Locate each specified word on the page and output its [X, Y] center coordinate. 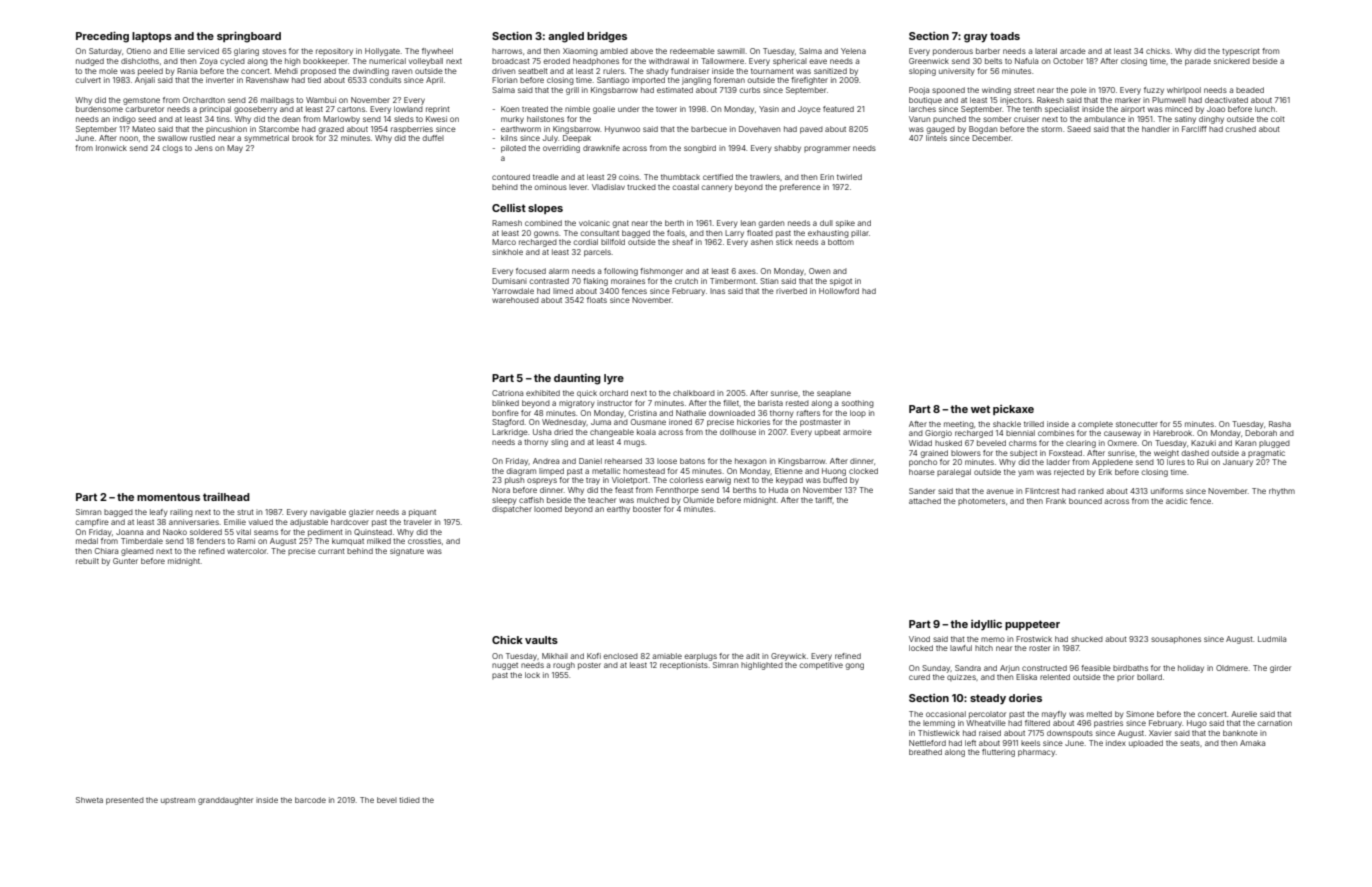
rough [564, 666]
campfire [92, 523]
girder [1280, 669]
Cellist [509, 208]
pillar [860, 233]
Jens [204, 148]
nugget [505, 666]
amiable [667, 656]
